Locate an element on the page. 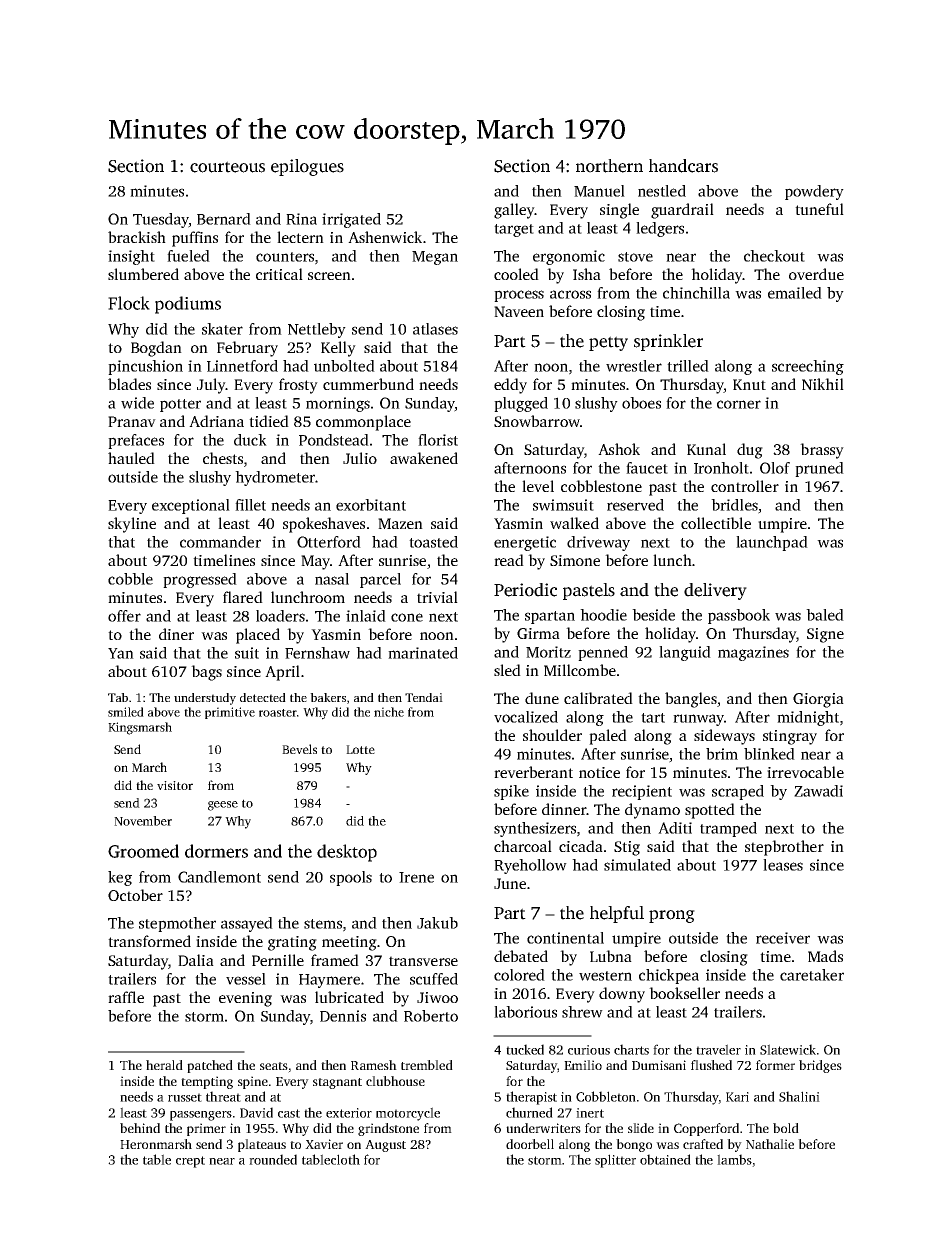 This document has width=952, height=1233. sprinkler is located at coordinates (668, 342).
